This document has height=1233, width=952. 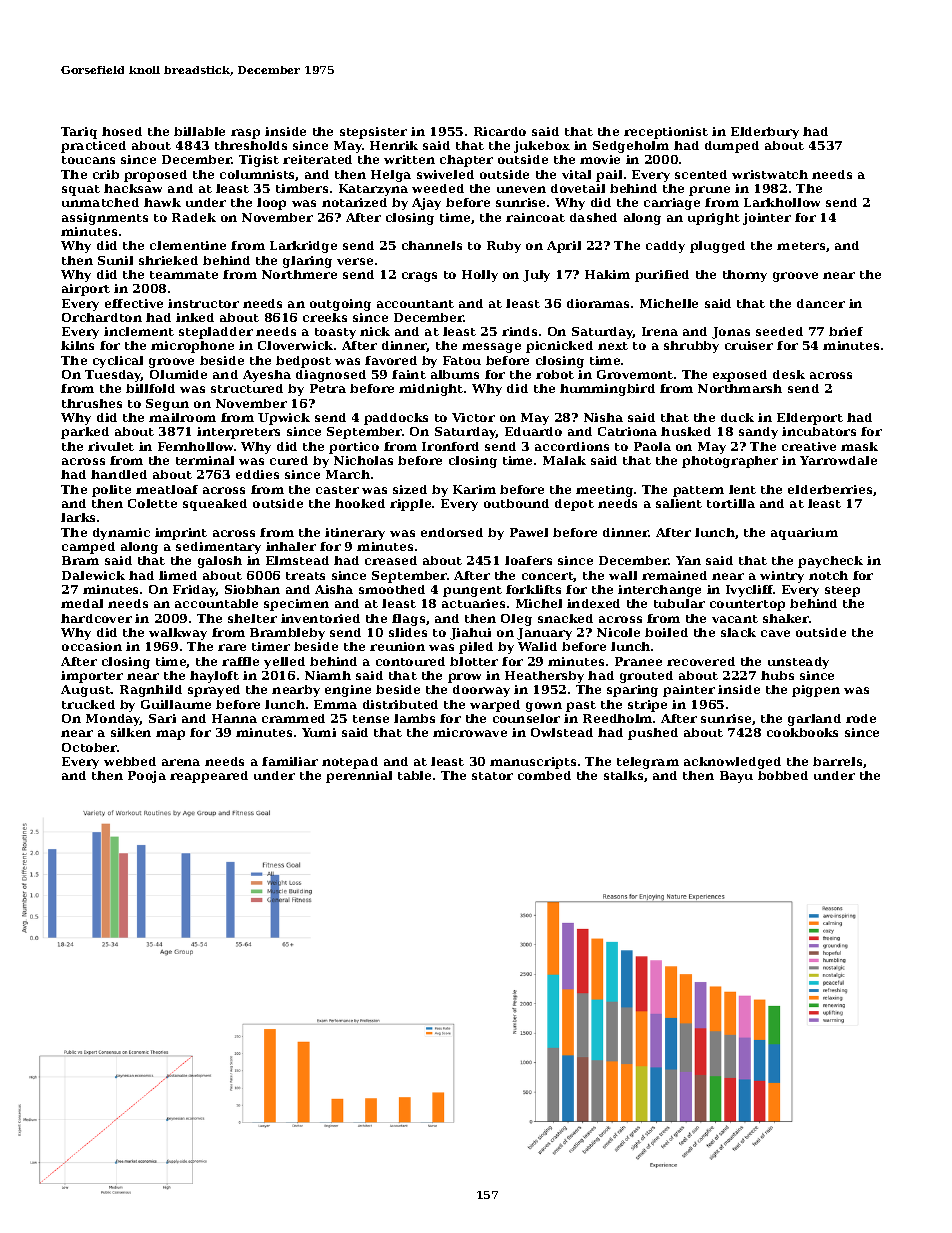 I want to click on mask, so click(x=859, y=446).
